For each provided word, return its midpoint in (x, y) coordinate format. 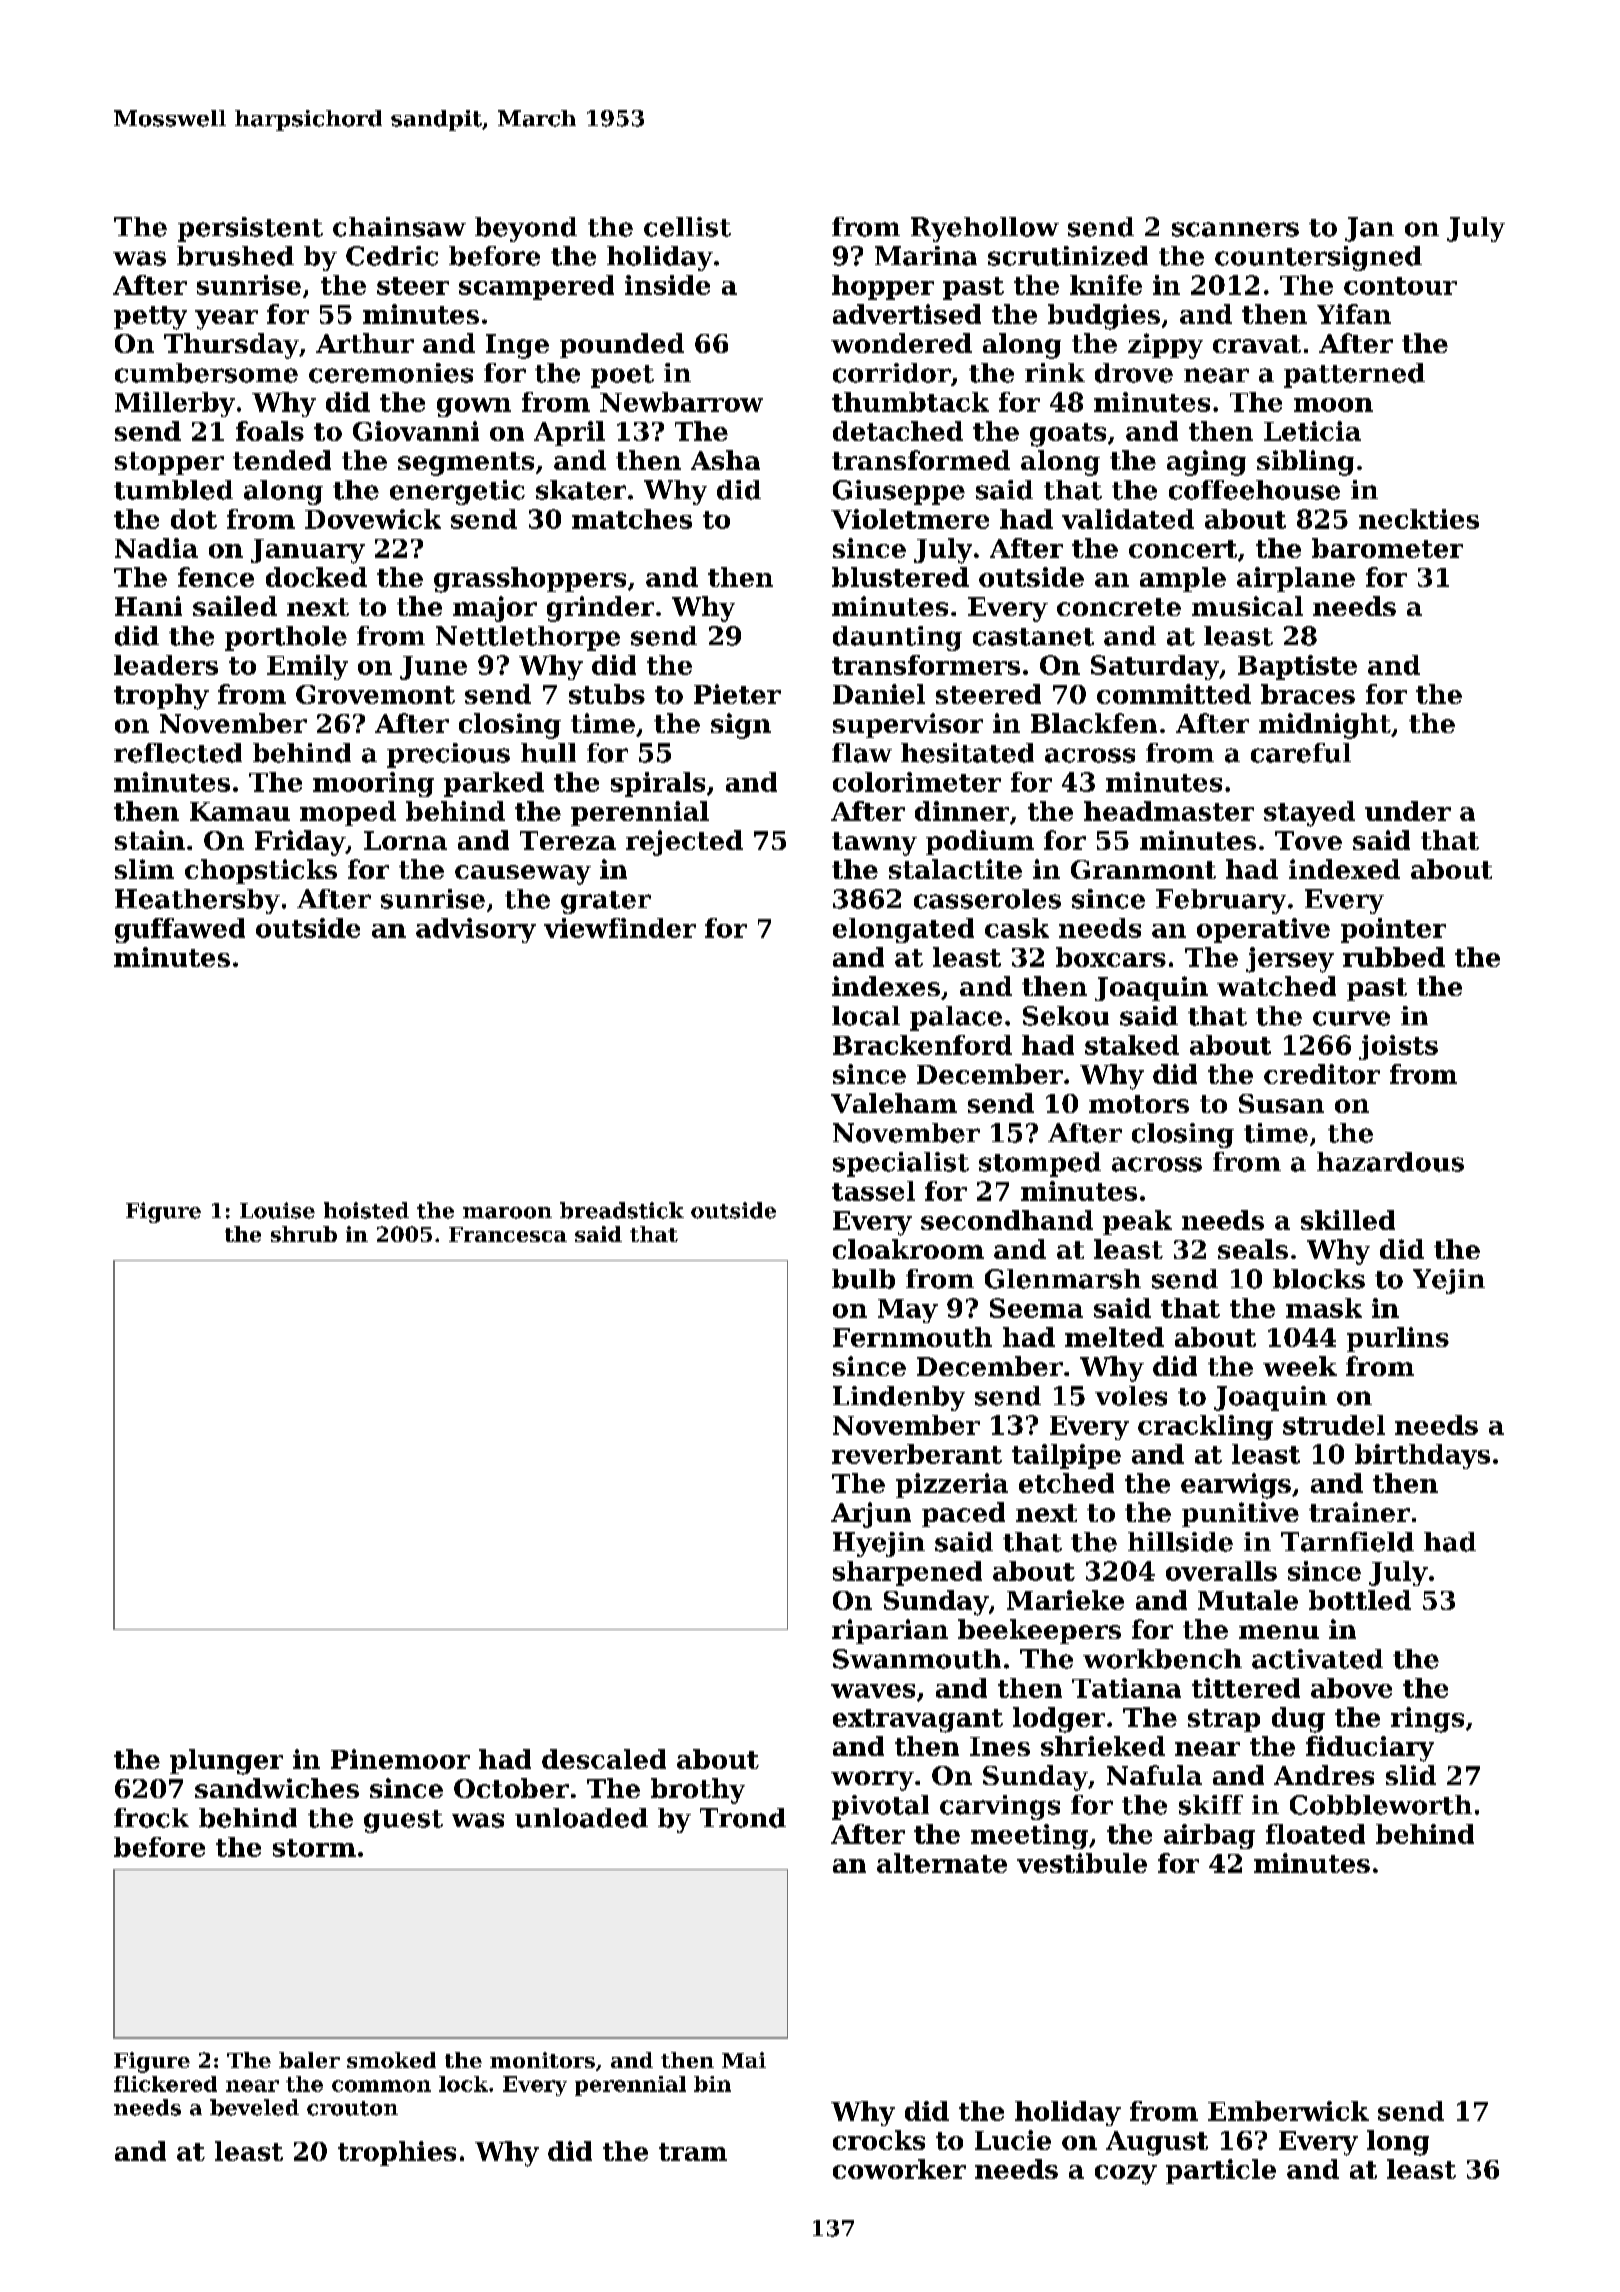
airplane (1296, 579)
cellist (687, 227)
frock (151, 1818)
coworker (899, 2169)
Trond (743, 1818)
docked (316, 577)
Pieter (737, 694)
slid (1411, 1775)
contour (1400, 286)
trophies (397, 2153)
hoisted (366, 1210)
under (1408, 811)
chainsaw (399, 227)
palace (956, 1018)
